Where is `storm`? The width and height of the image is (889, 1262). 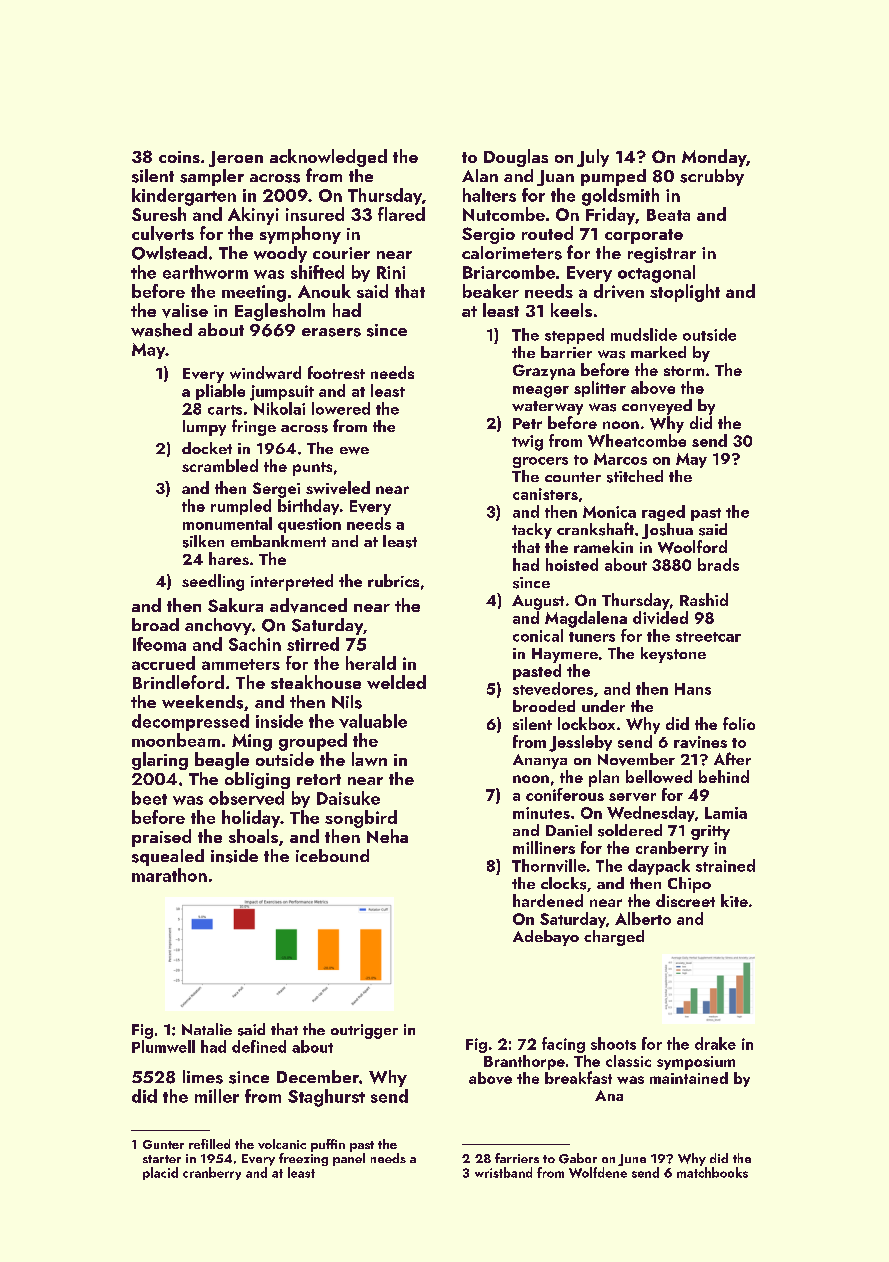 storm is located at coordinates (684, 371).
